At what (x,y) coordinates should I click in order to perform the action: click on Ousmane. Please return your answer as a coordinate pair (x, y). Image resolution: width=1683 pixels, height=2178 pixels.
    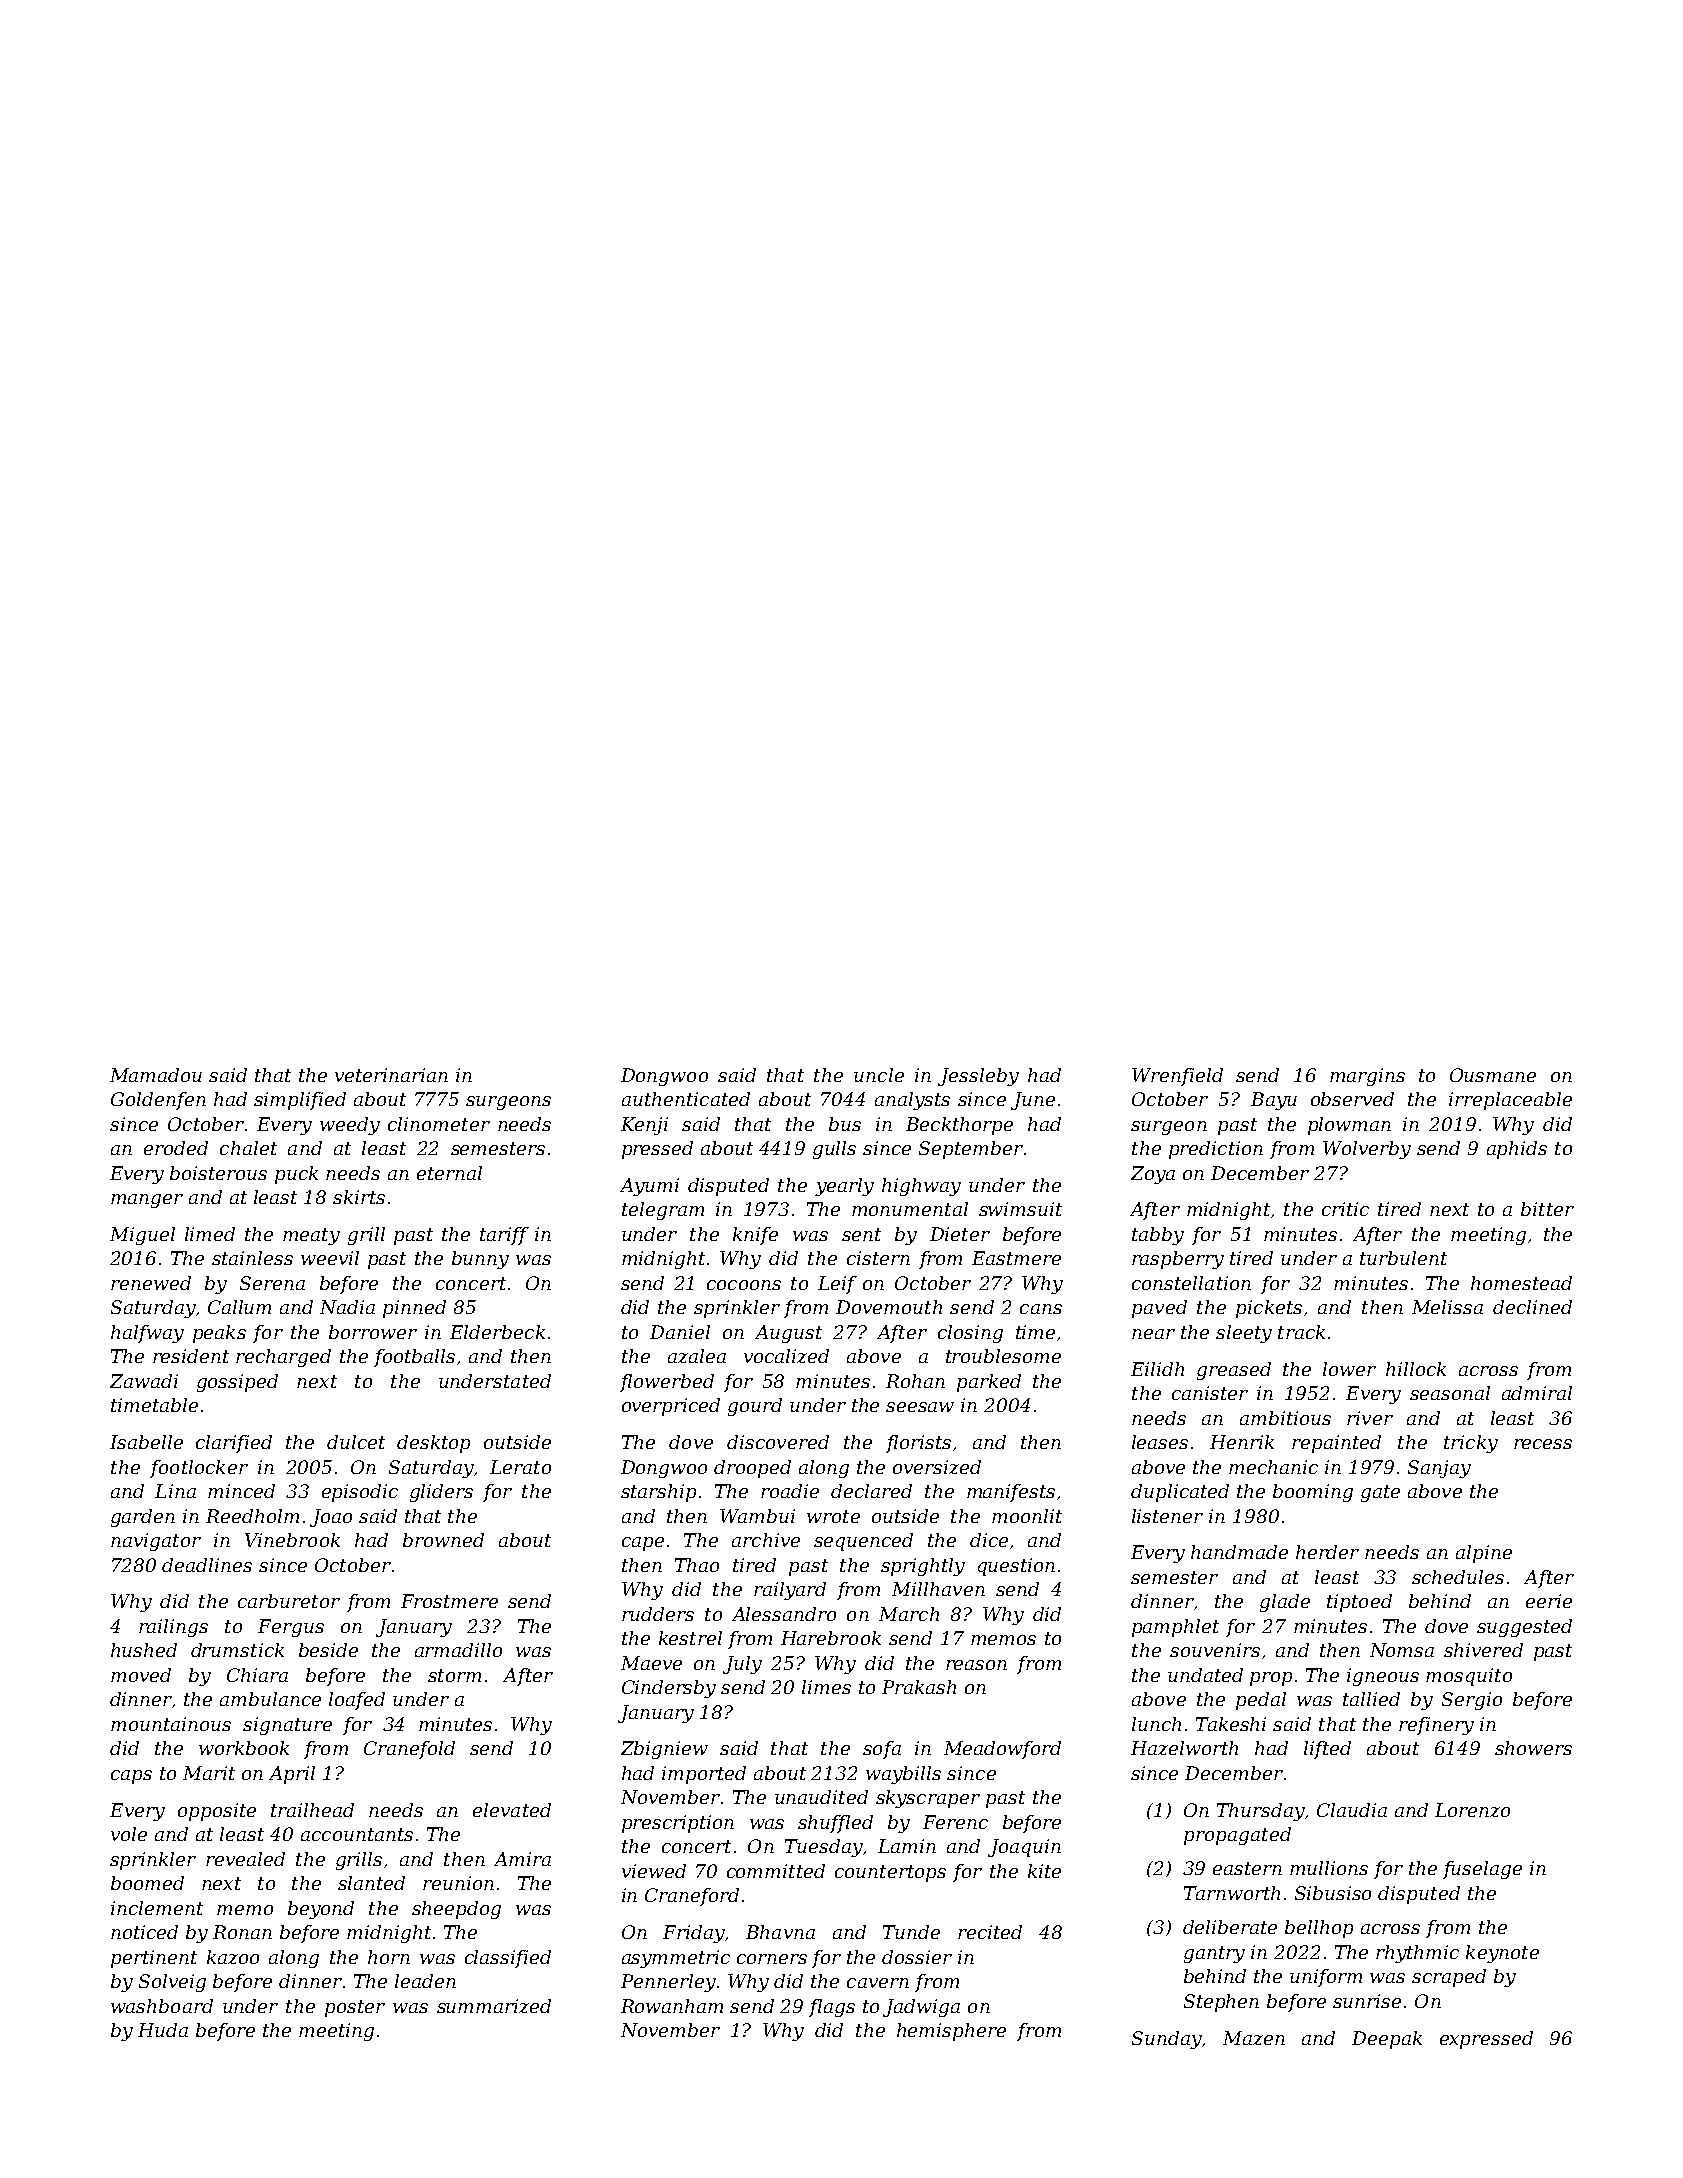
    Looking at the image, I should click on (1493, 1075).
